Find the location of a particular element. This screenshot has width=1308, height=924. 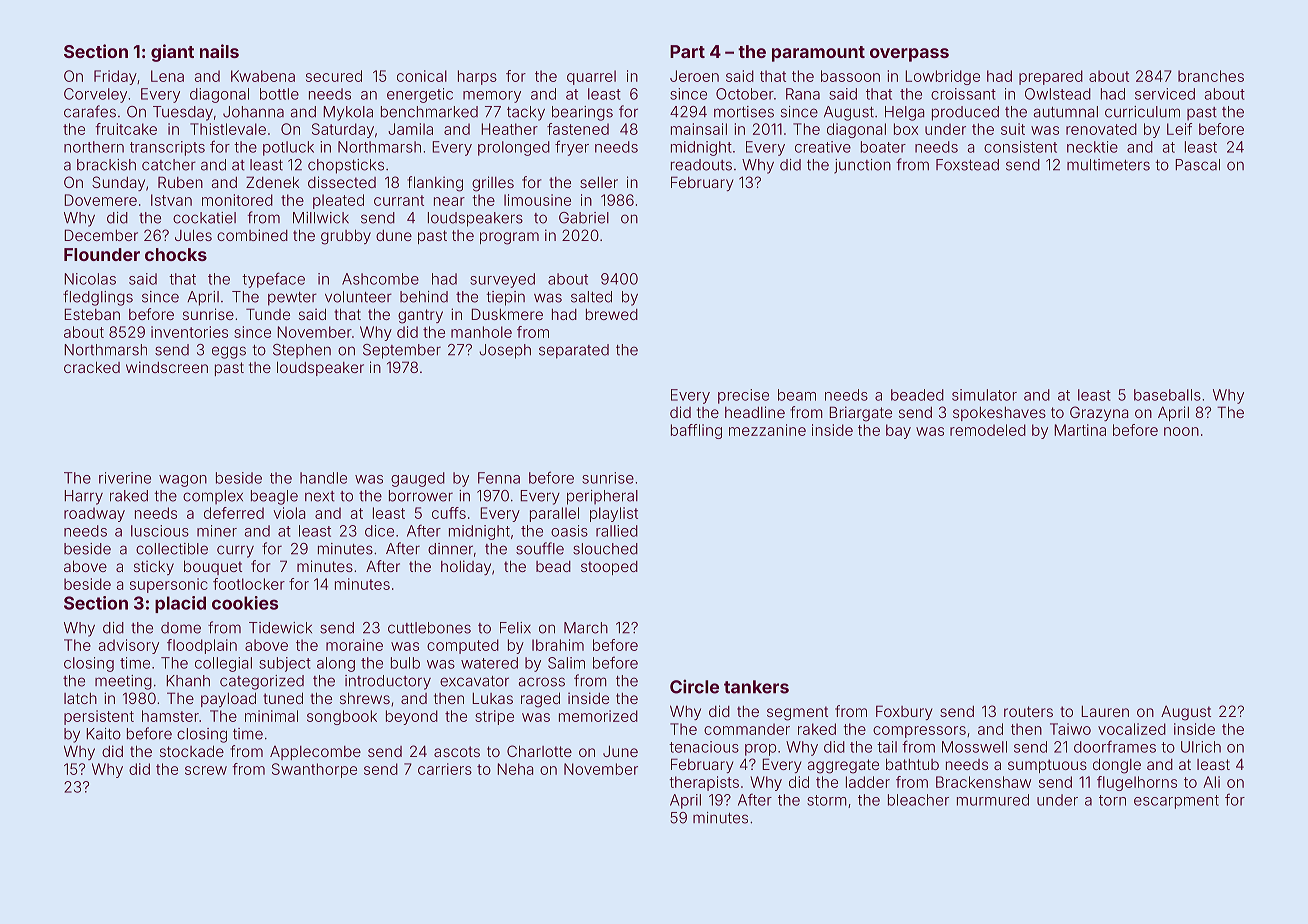

advisory is located at coordinates (129, 646).
